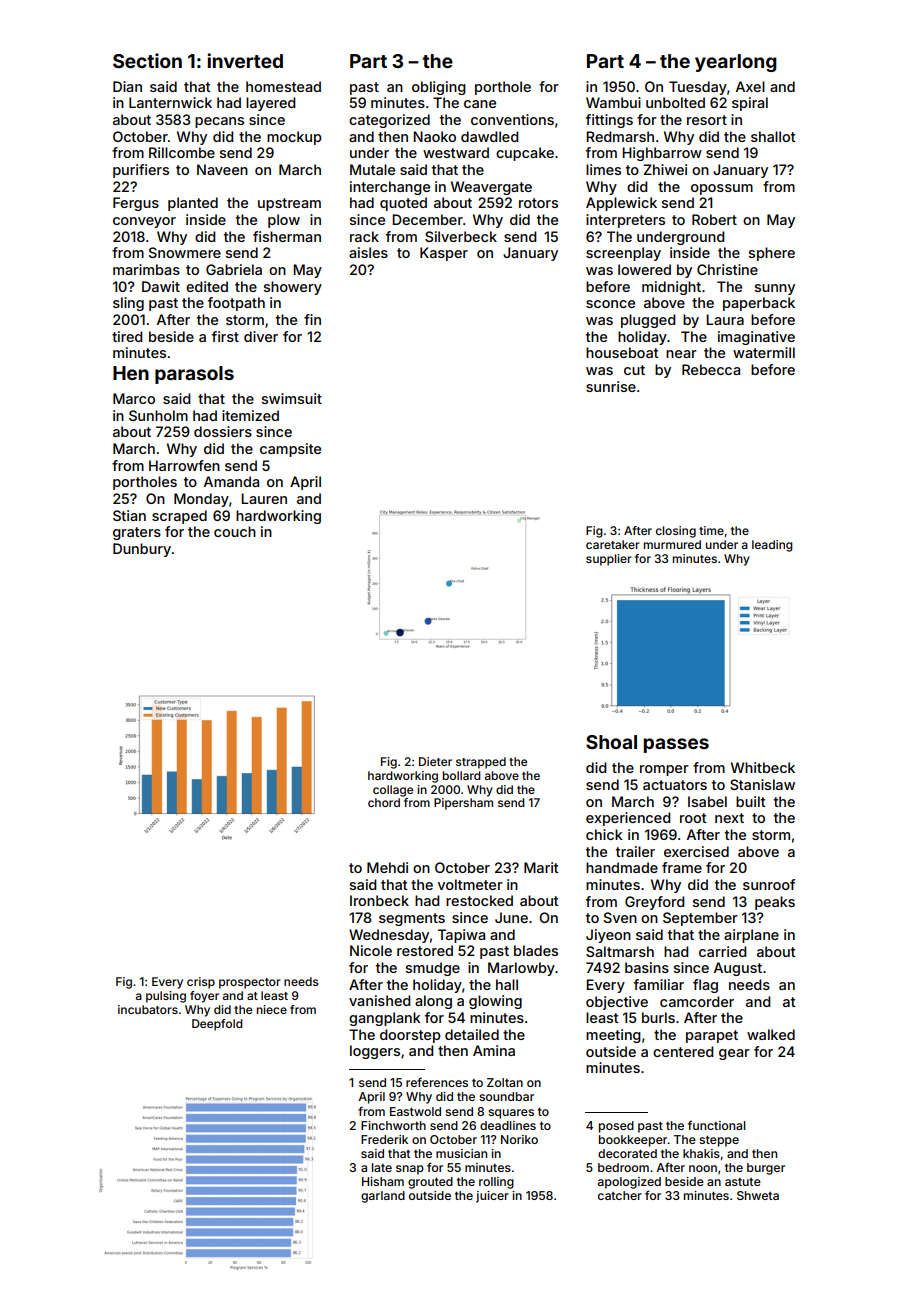  What do you see at coordinates (384, 802) in the screenshot?
I see `chord` at bounding box center [384, 802].
